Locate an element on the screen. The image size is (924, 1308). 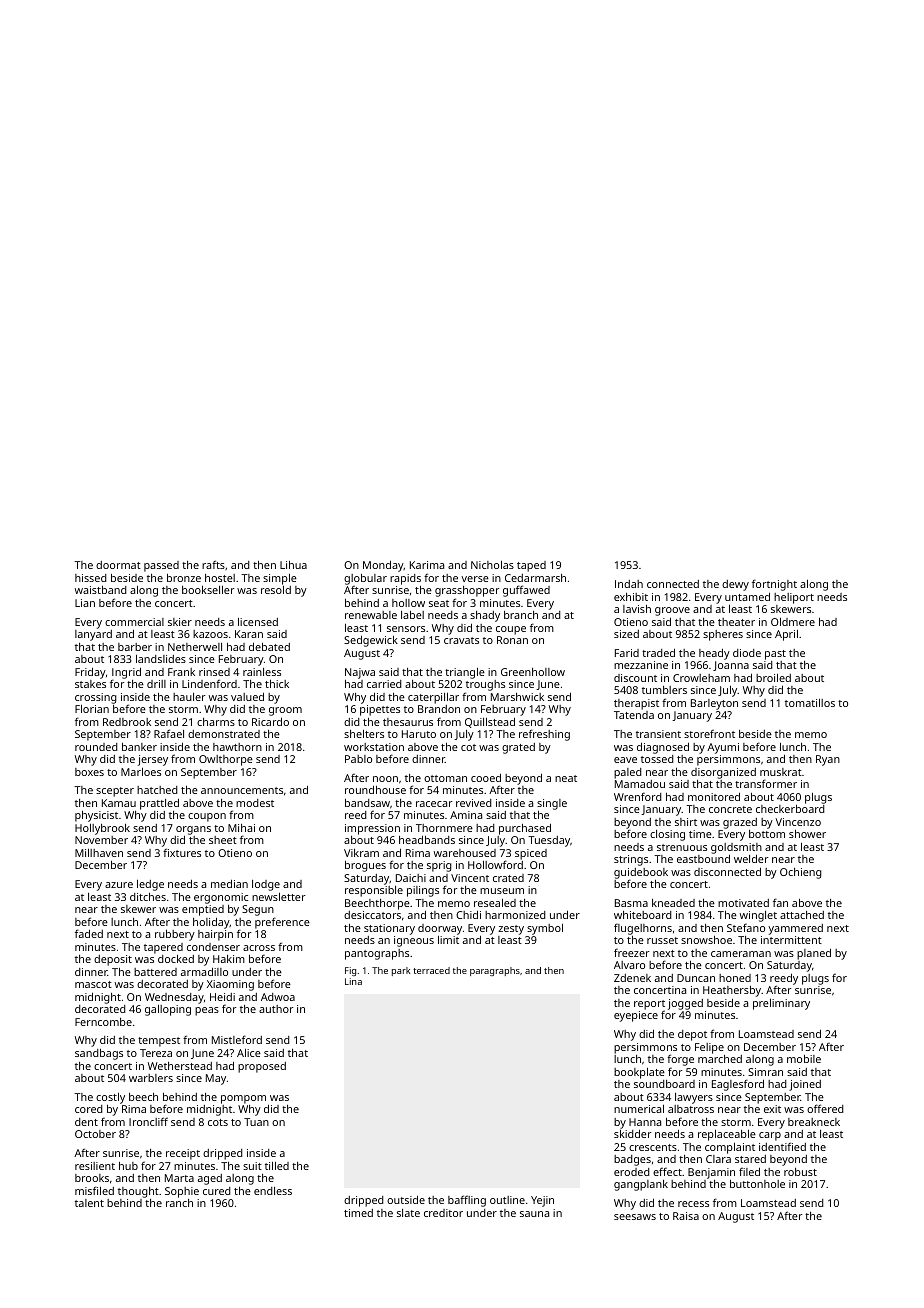
cravats is located at coordinates (461, 640).
